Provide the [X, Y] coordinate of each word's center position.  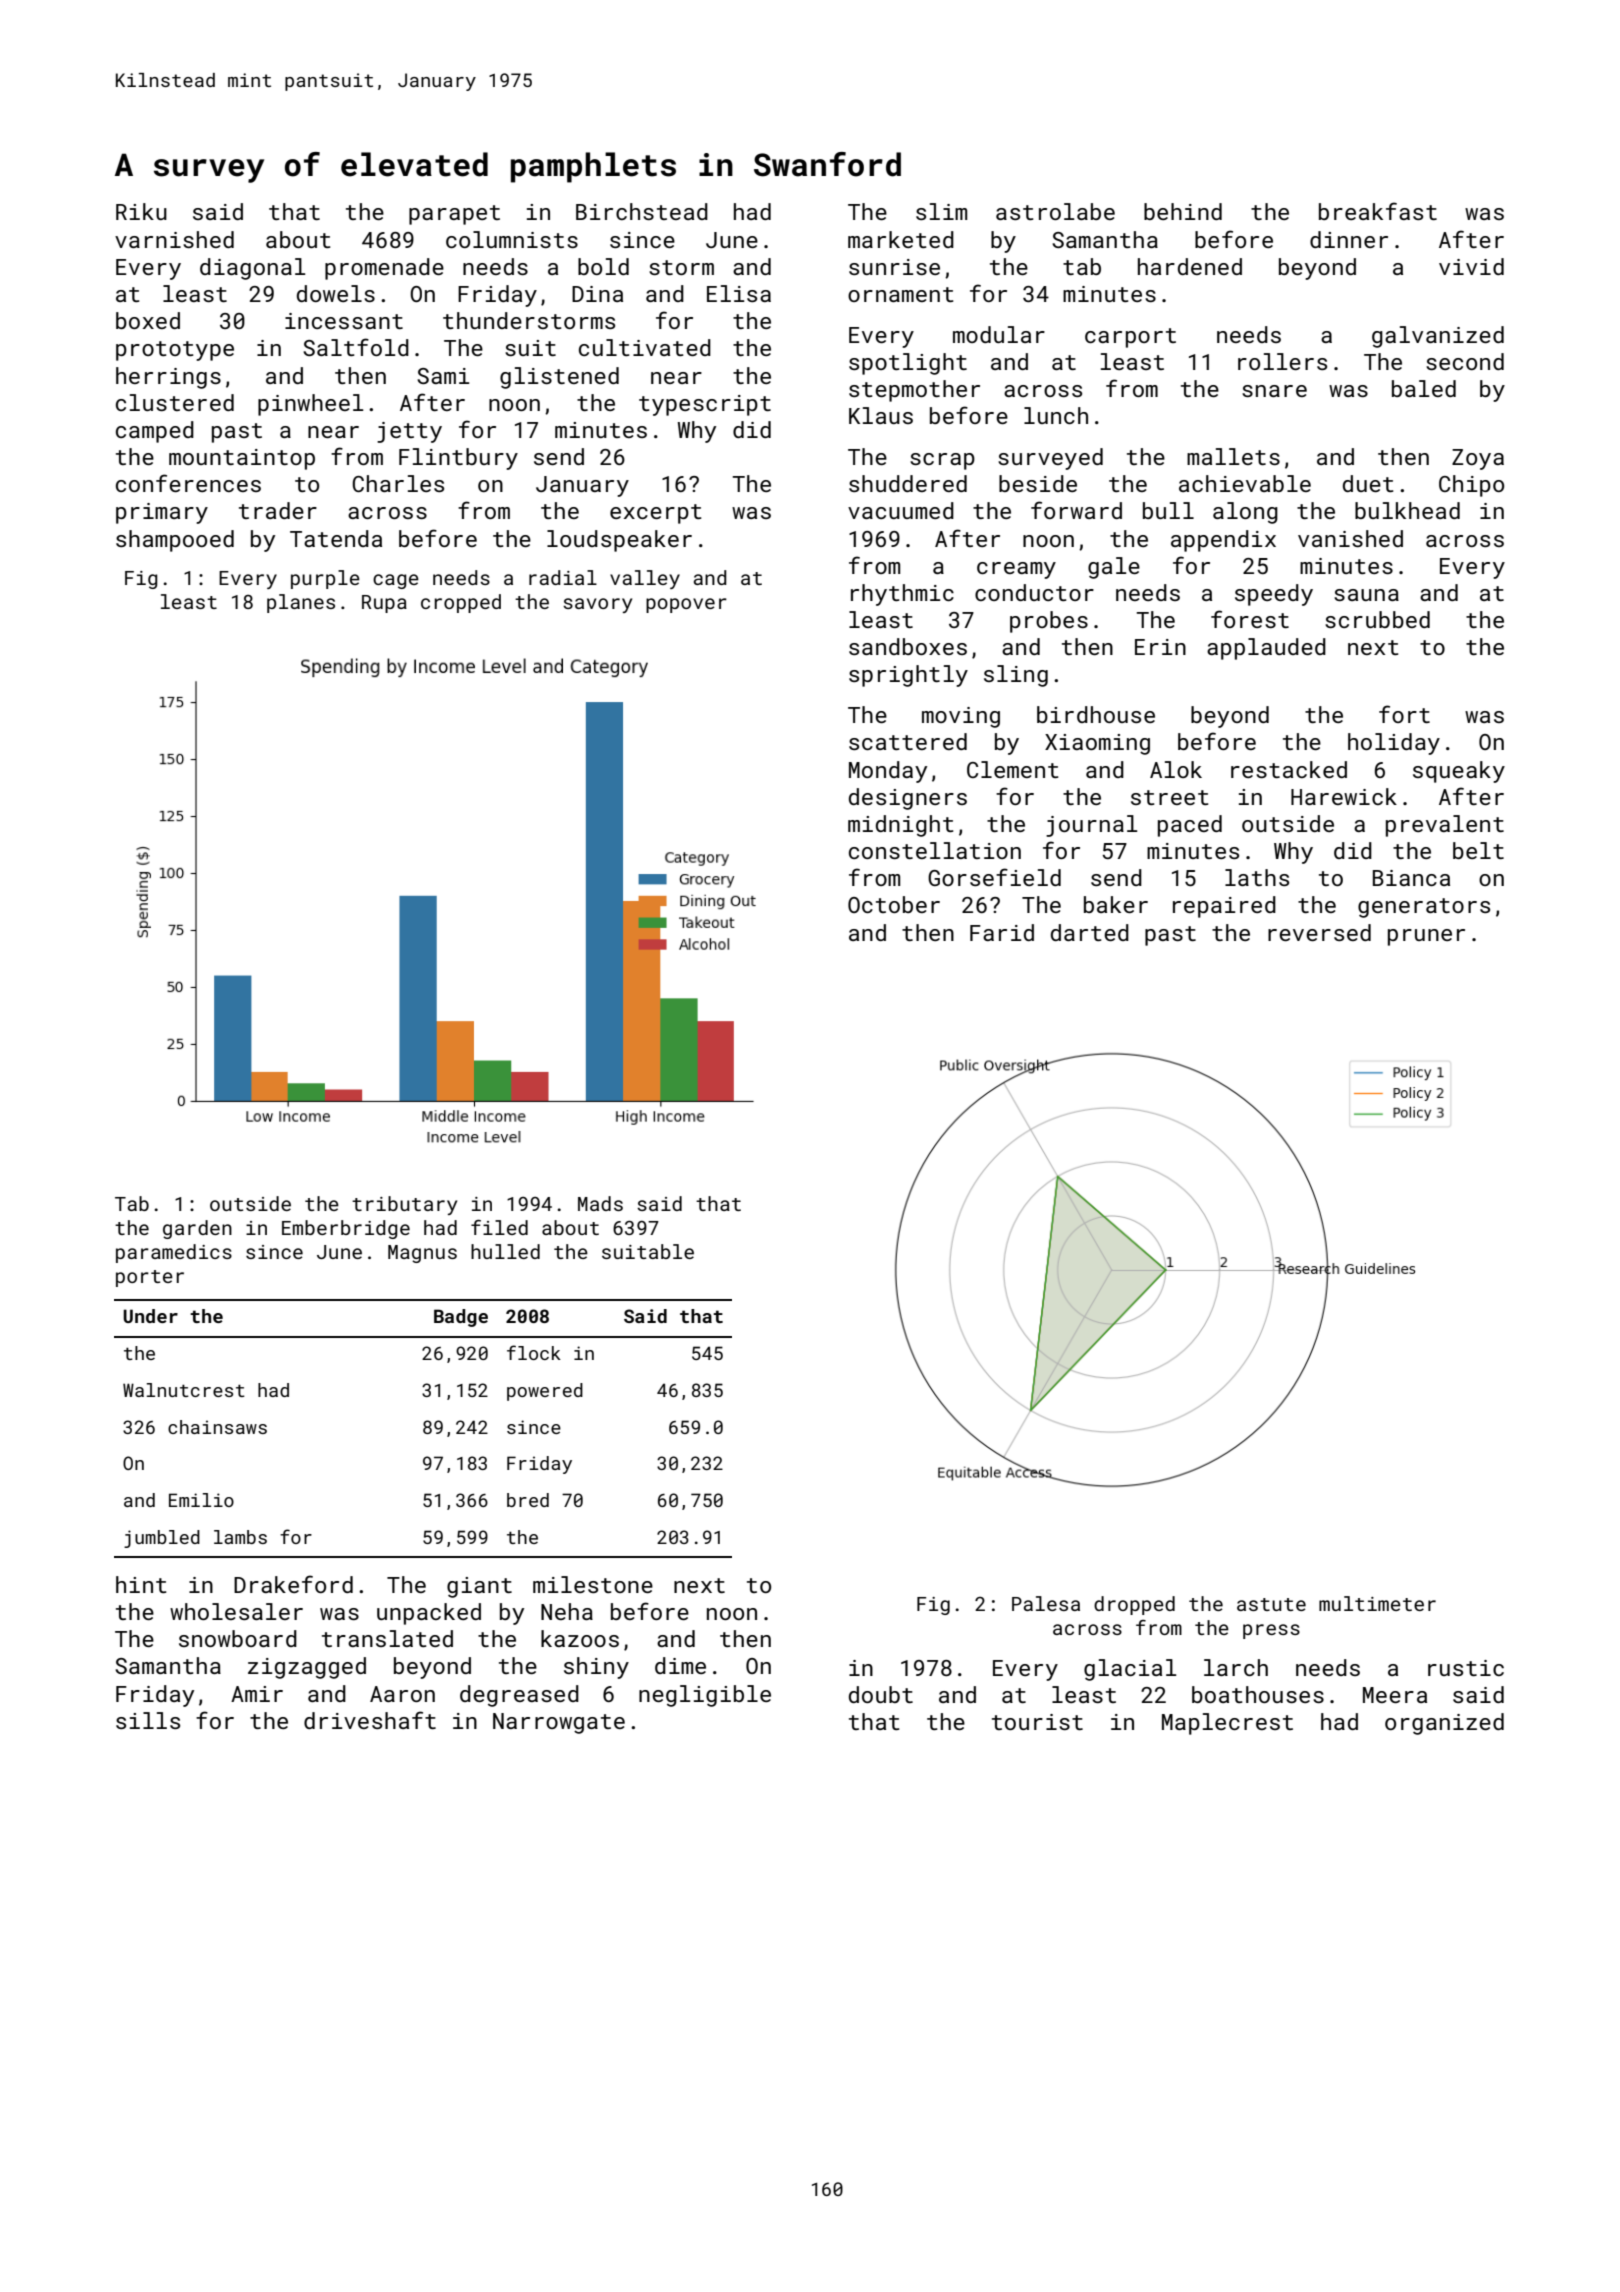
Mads [600, 1203]
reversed [1319, 932]
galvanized [1438, 337]
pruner [1426, 937]
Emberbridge [346, 1229]
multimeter [1377, 1603]
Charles [398, 483]
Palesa [1046, 1603]
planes [301, 603]
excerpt [656, 514]
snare [1274, 391]
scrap [942, 461]
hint [141, 1584]
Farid [1002, 932]
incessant [344, 321]
